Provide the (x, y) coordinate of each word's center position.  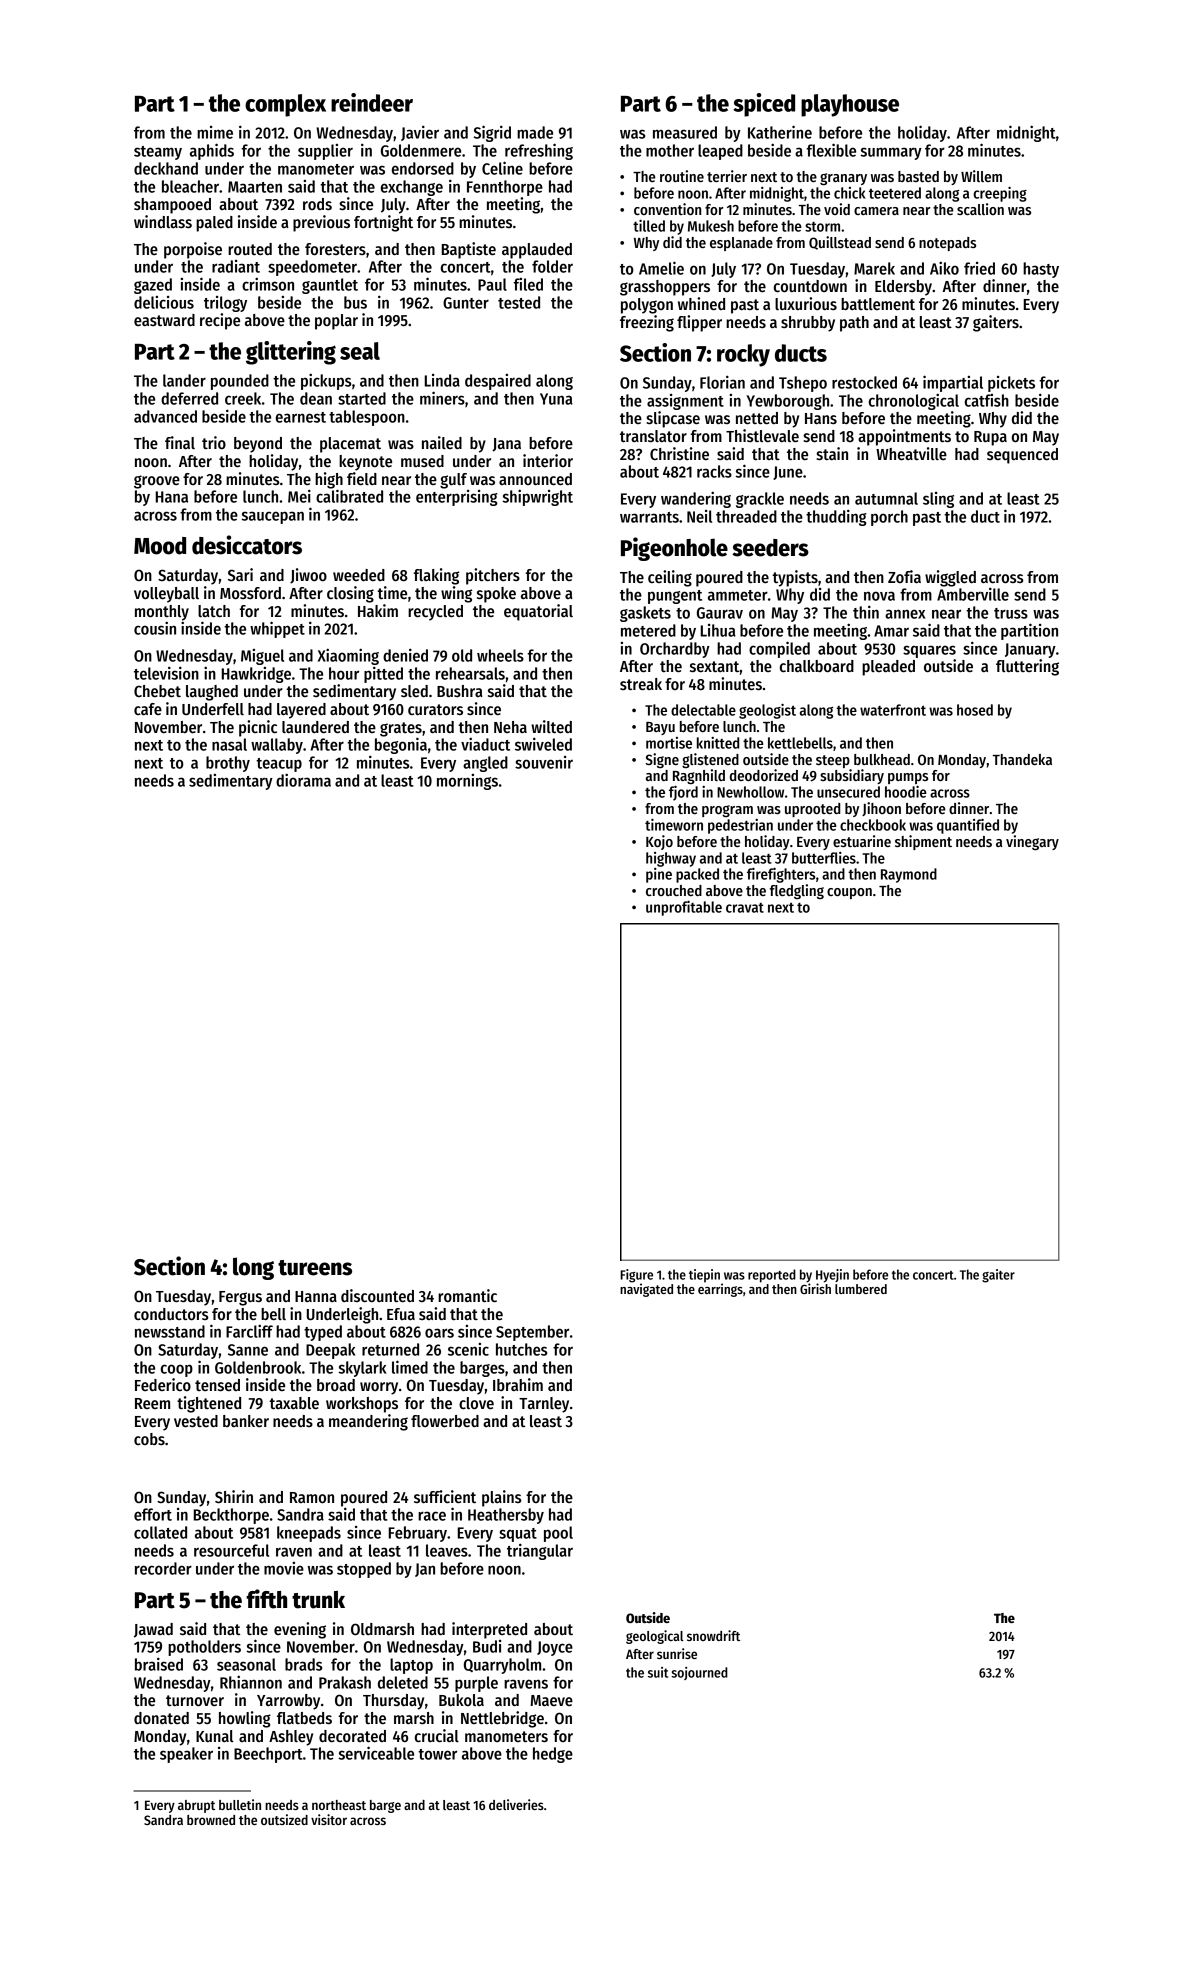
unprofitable (684, 908)
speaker (186, 1755)
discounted (377, 1295)
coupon (849, 893)
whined (701, 303)
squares (929, 651)
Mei (299, 496)
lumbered (861, 1289)
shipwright (537, 497)
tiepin (704, 1276)
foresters (335, 249)
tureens (315, 1268)
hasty (1041, 270)
